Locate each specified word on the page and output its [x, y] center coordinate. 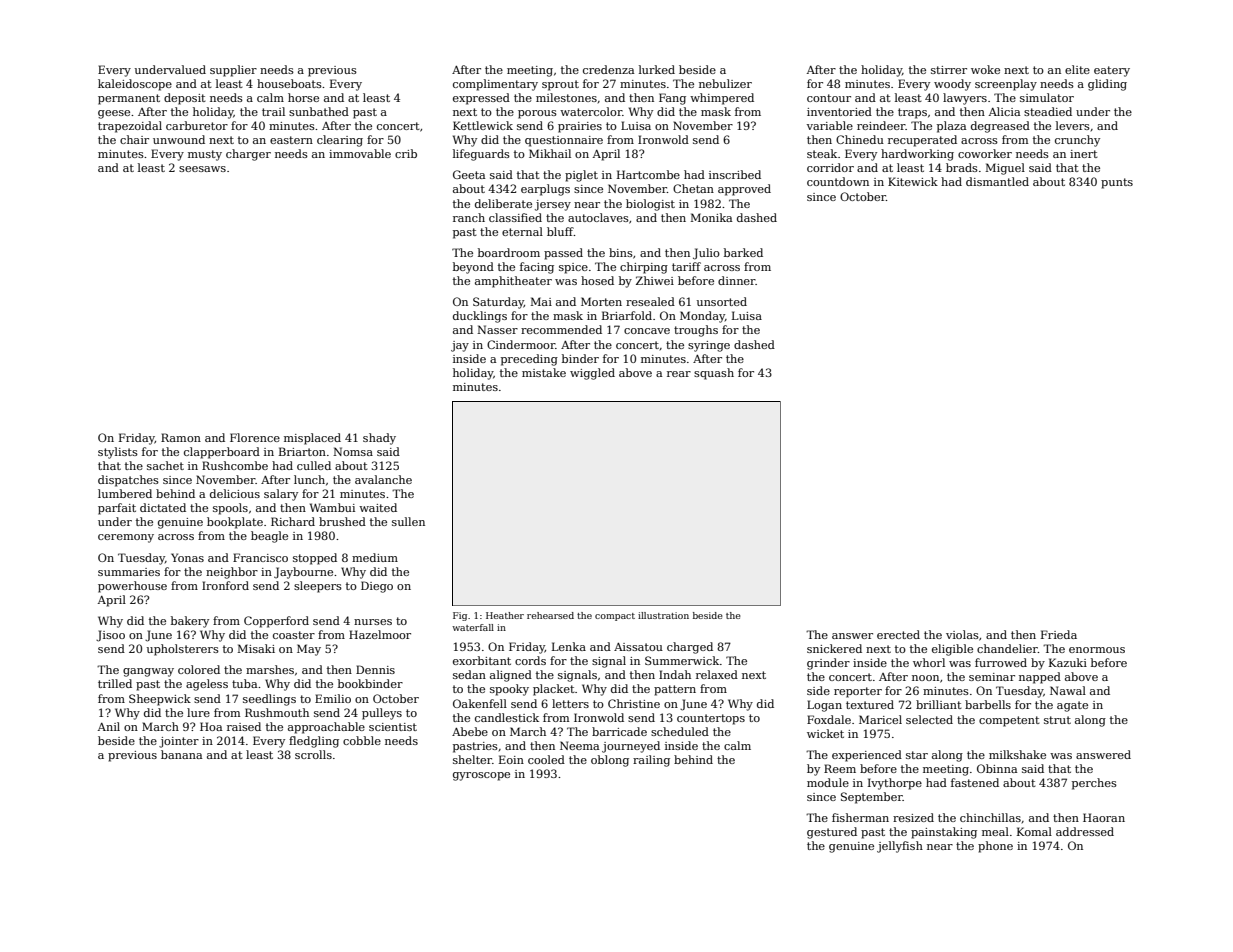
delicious [235, 493]
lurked [657, 69]
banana [181, 754]
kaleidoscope [135, 85]
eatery [1112, 71]
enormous [1097, 650]
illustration [663, 615]
